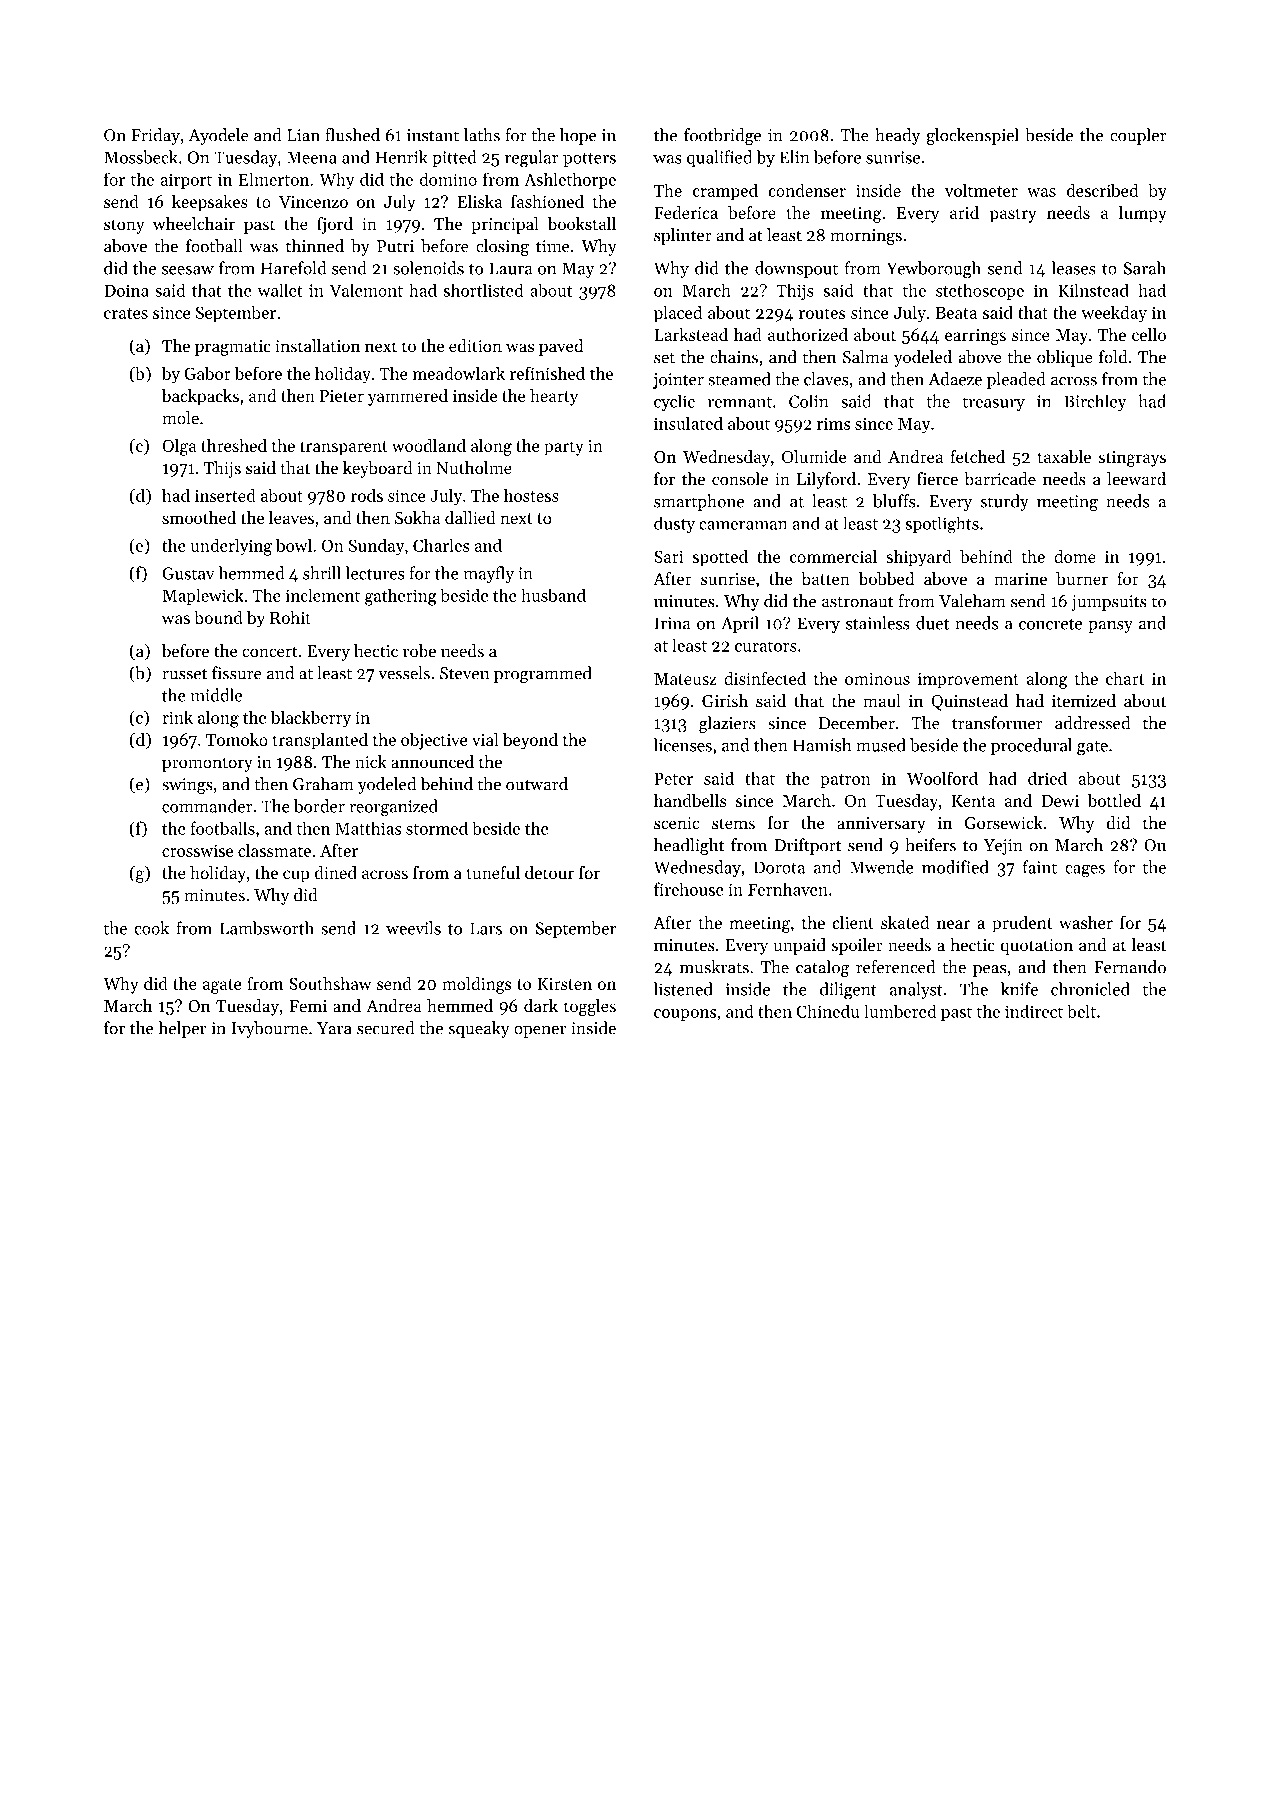  Describe the element at coordinates (267, 928) in the document. I see `Lambsworth` at that location.
